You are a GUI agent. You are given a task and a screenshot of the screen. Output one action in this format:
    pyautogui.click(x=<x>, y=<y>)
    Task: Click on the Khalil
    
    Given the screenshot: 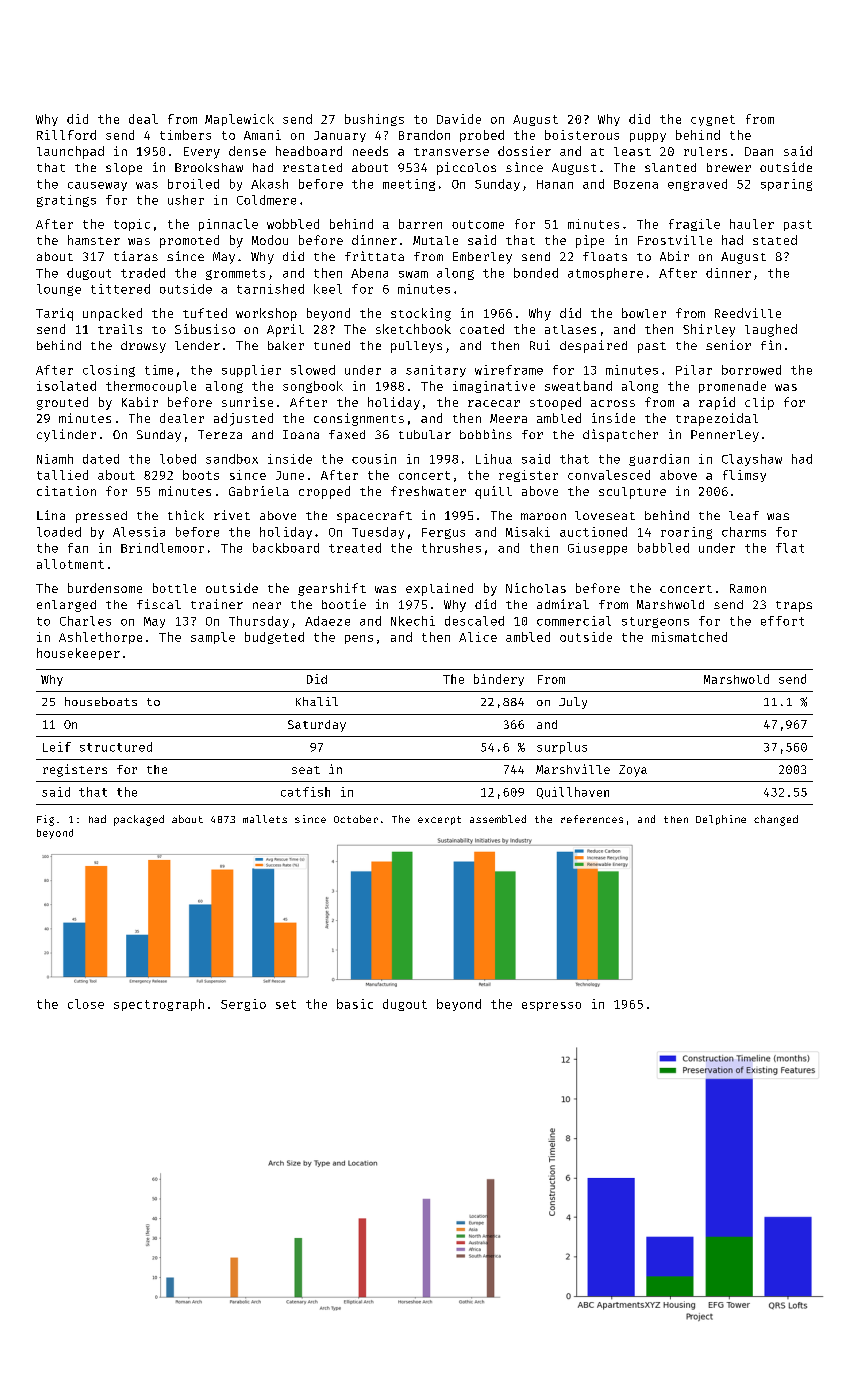 What is the action you would take?
    pyautogui.click(x=317, y=701)
